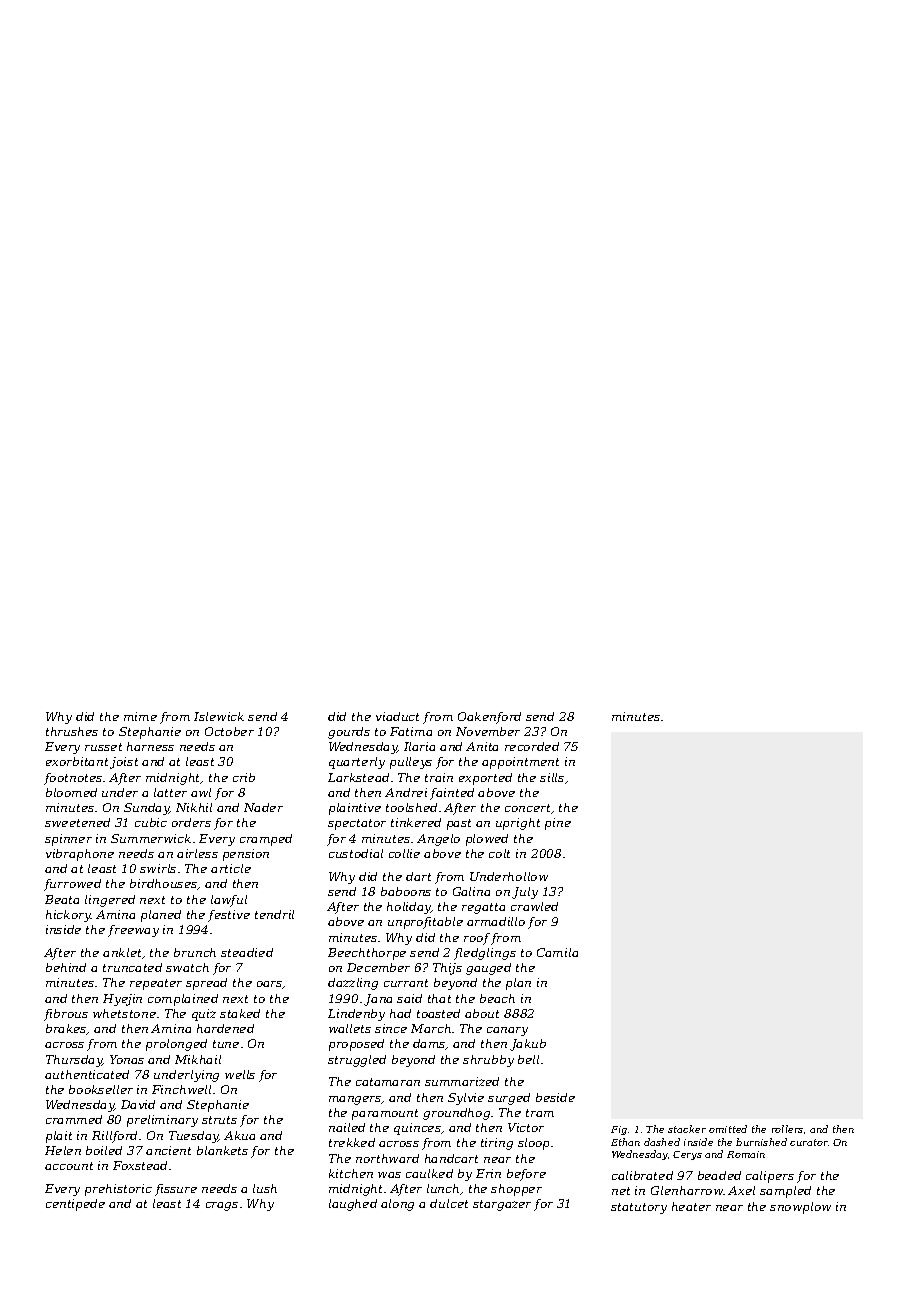  What do you see at coordinates (528, 1045) in the page?
I see `Jakub` at bounding box center [528, 1045].
